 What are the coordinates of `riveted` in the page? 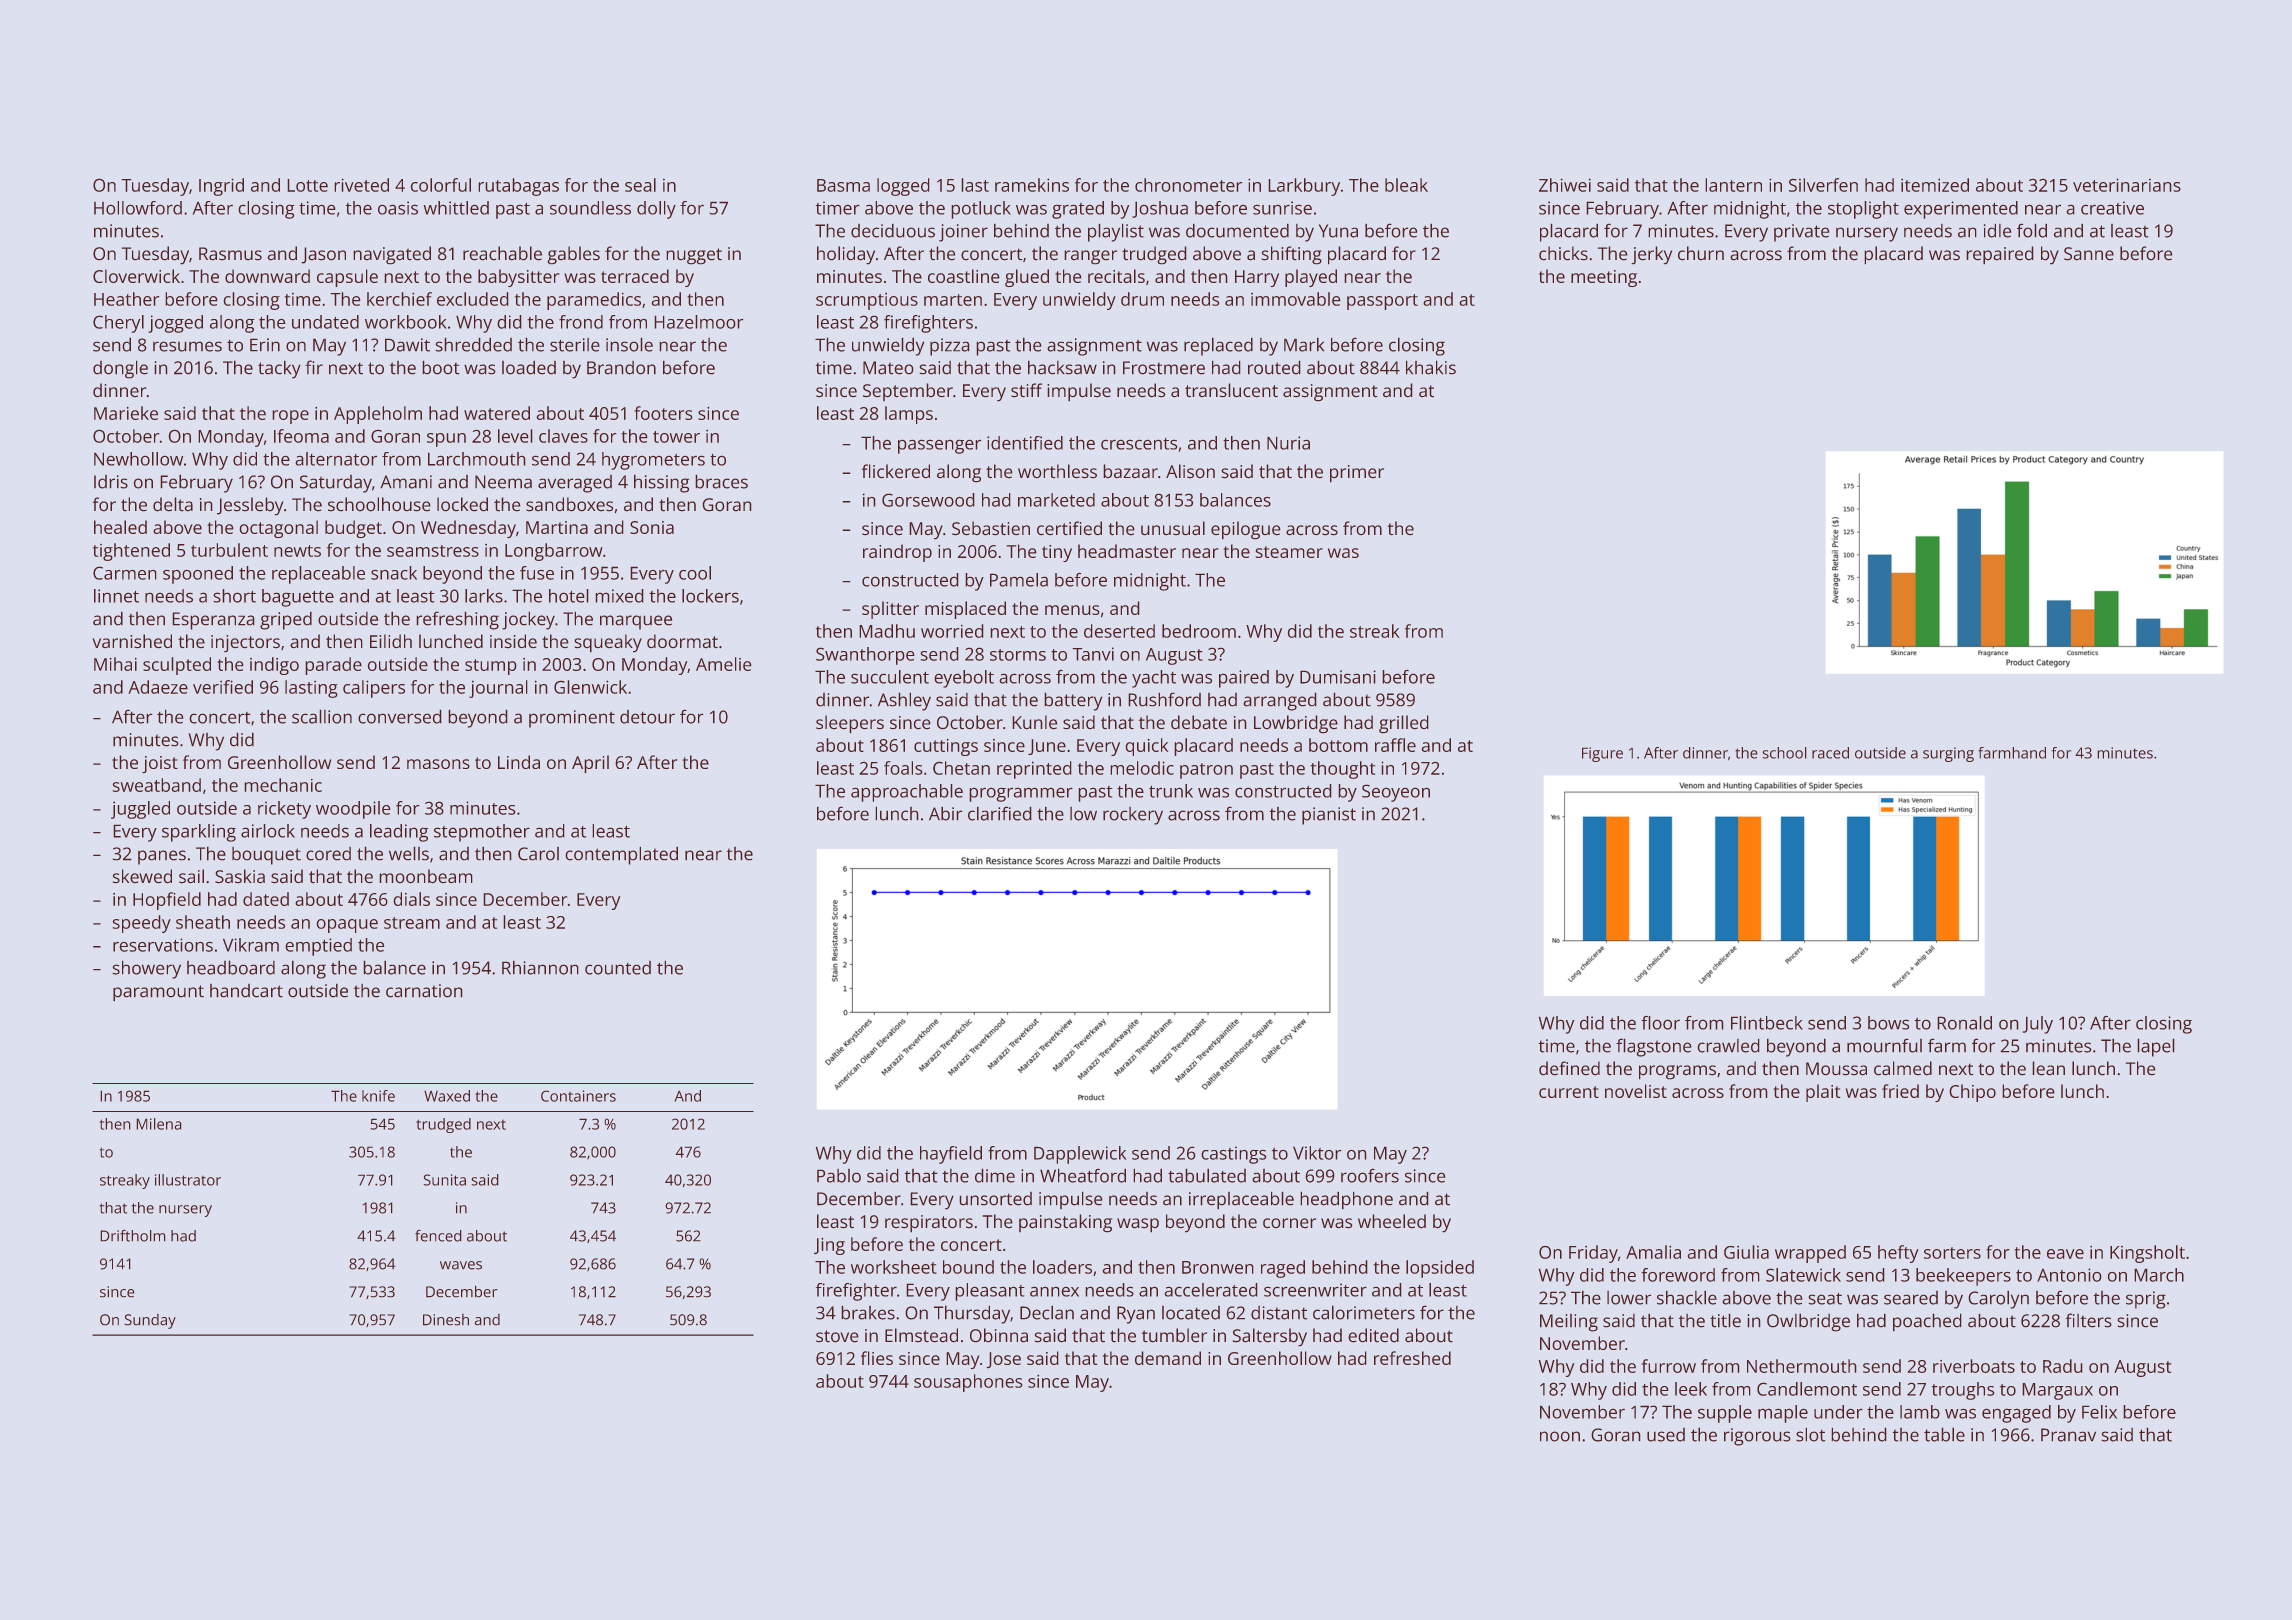 It's located at (362, 185).
